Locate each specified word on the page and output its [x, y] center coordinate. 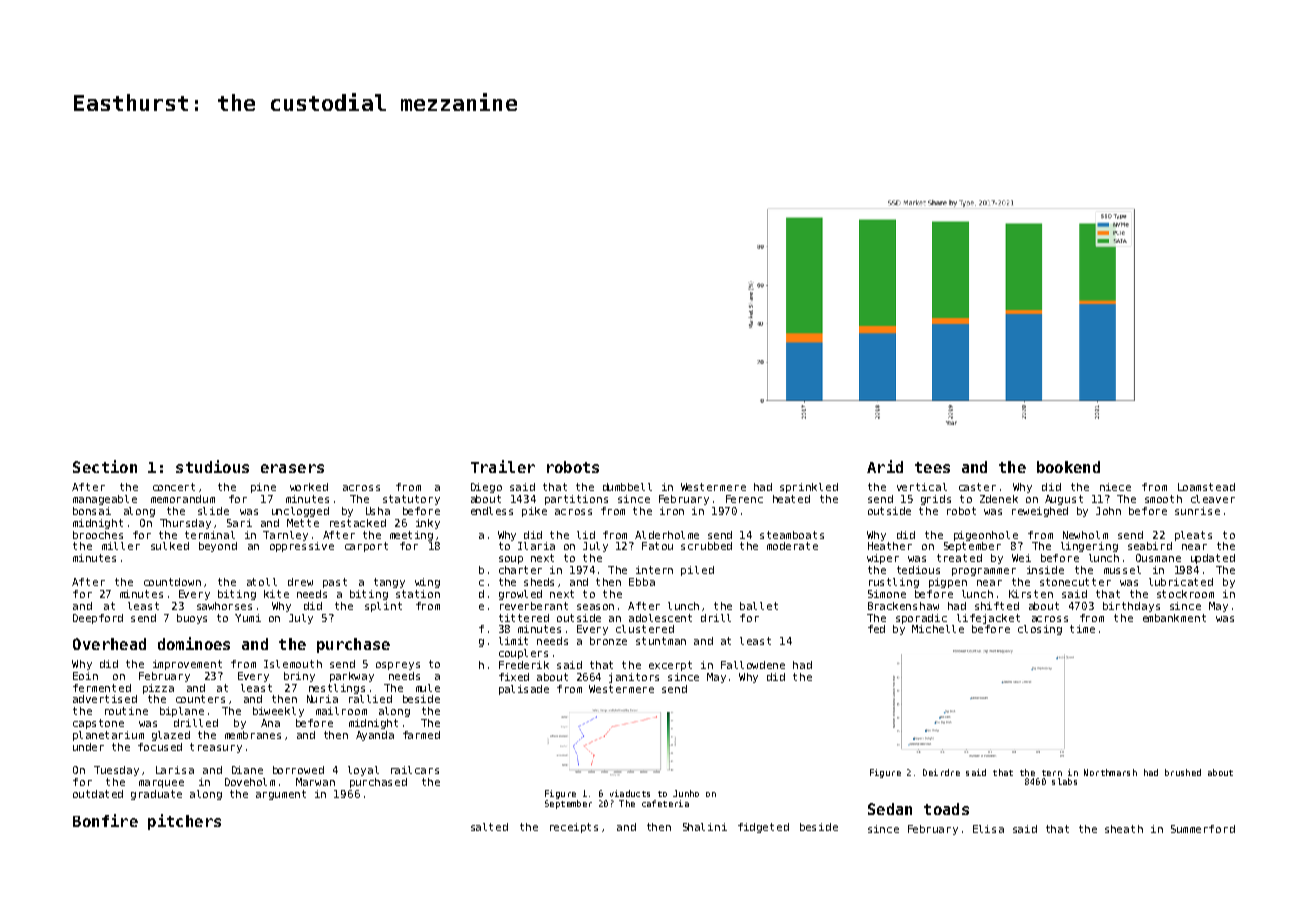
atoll [262, 582]
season [595, 607]
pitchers [184, 822]
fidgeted [763, 828]
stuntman [661, 641]
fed [876, 629]
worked [309, 487]
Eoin [85, 676]
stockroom [1185, 594]
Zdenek [999, 499]
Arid [885, 466]
